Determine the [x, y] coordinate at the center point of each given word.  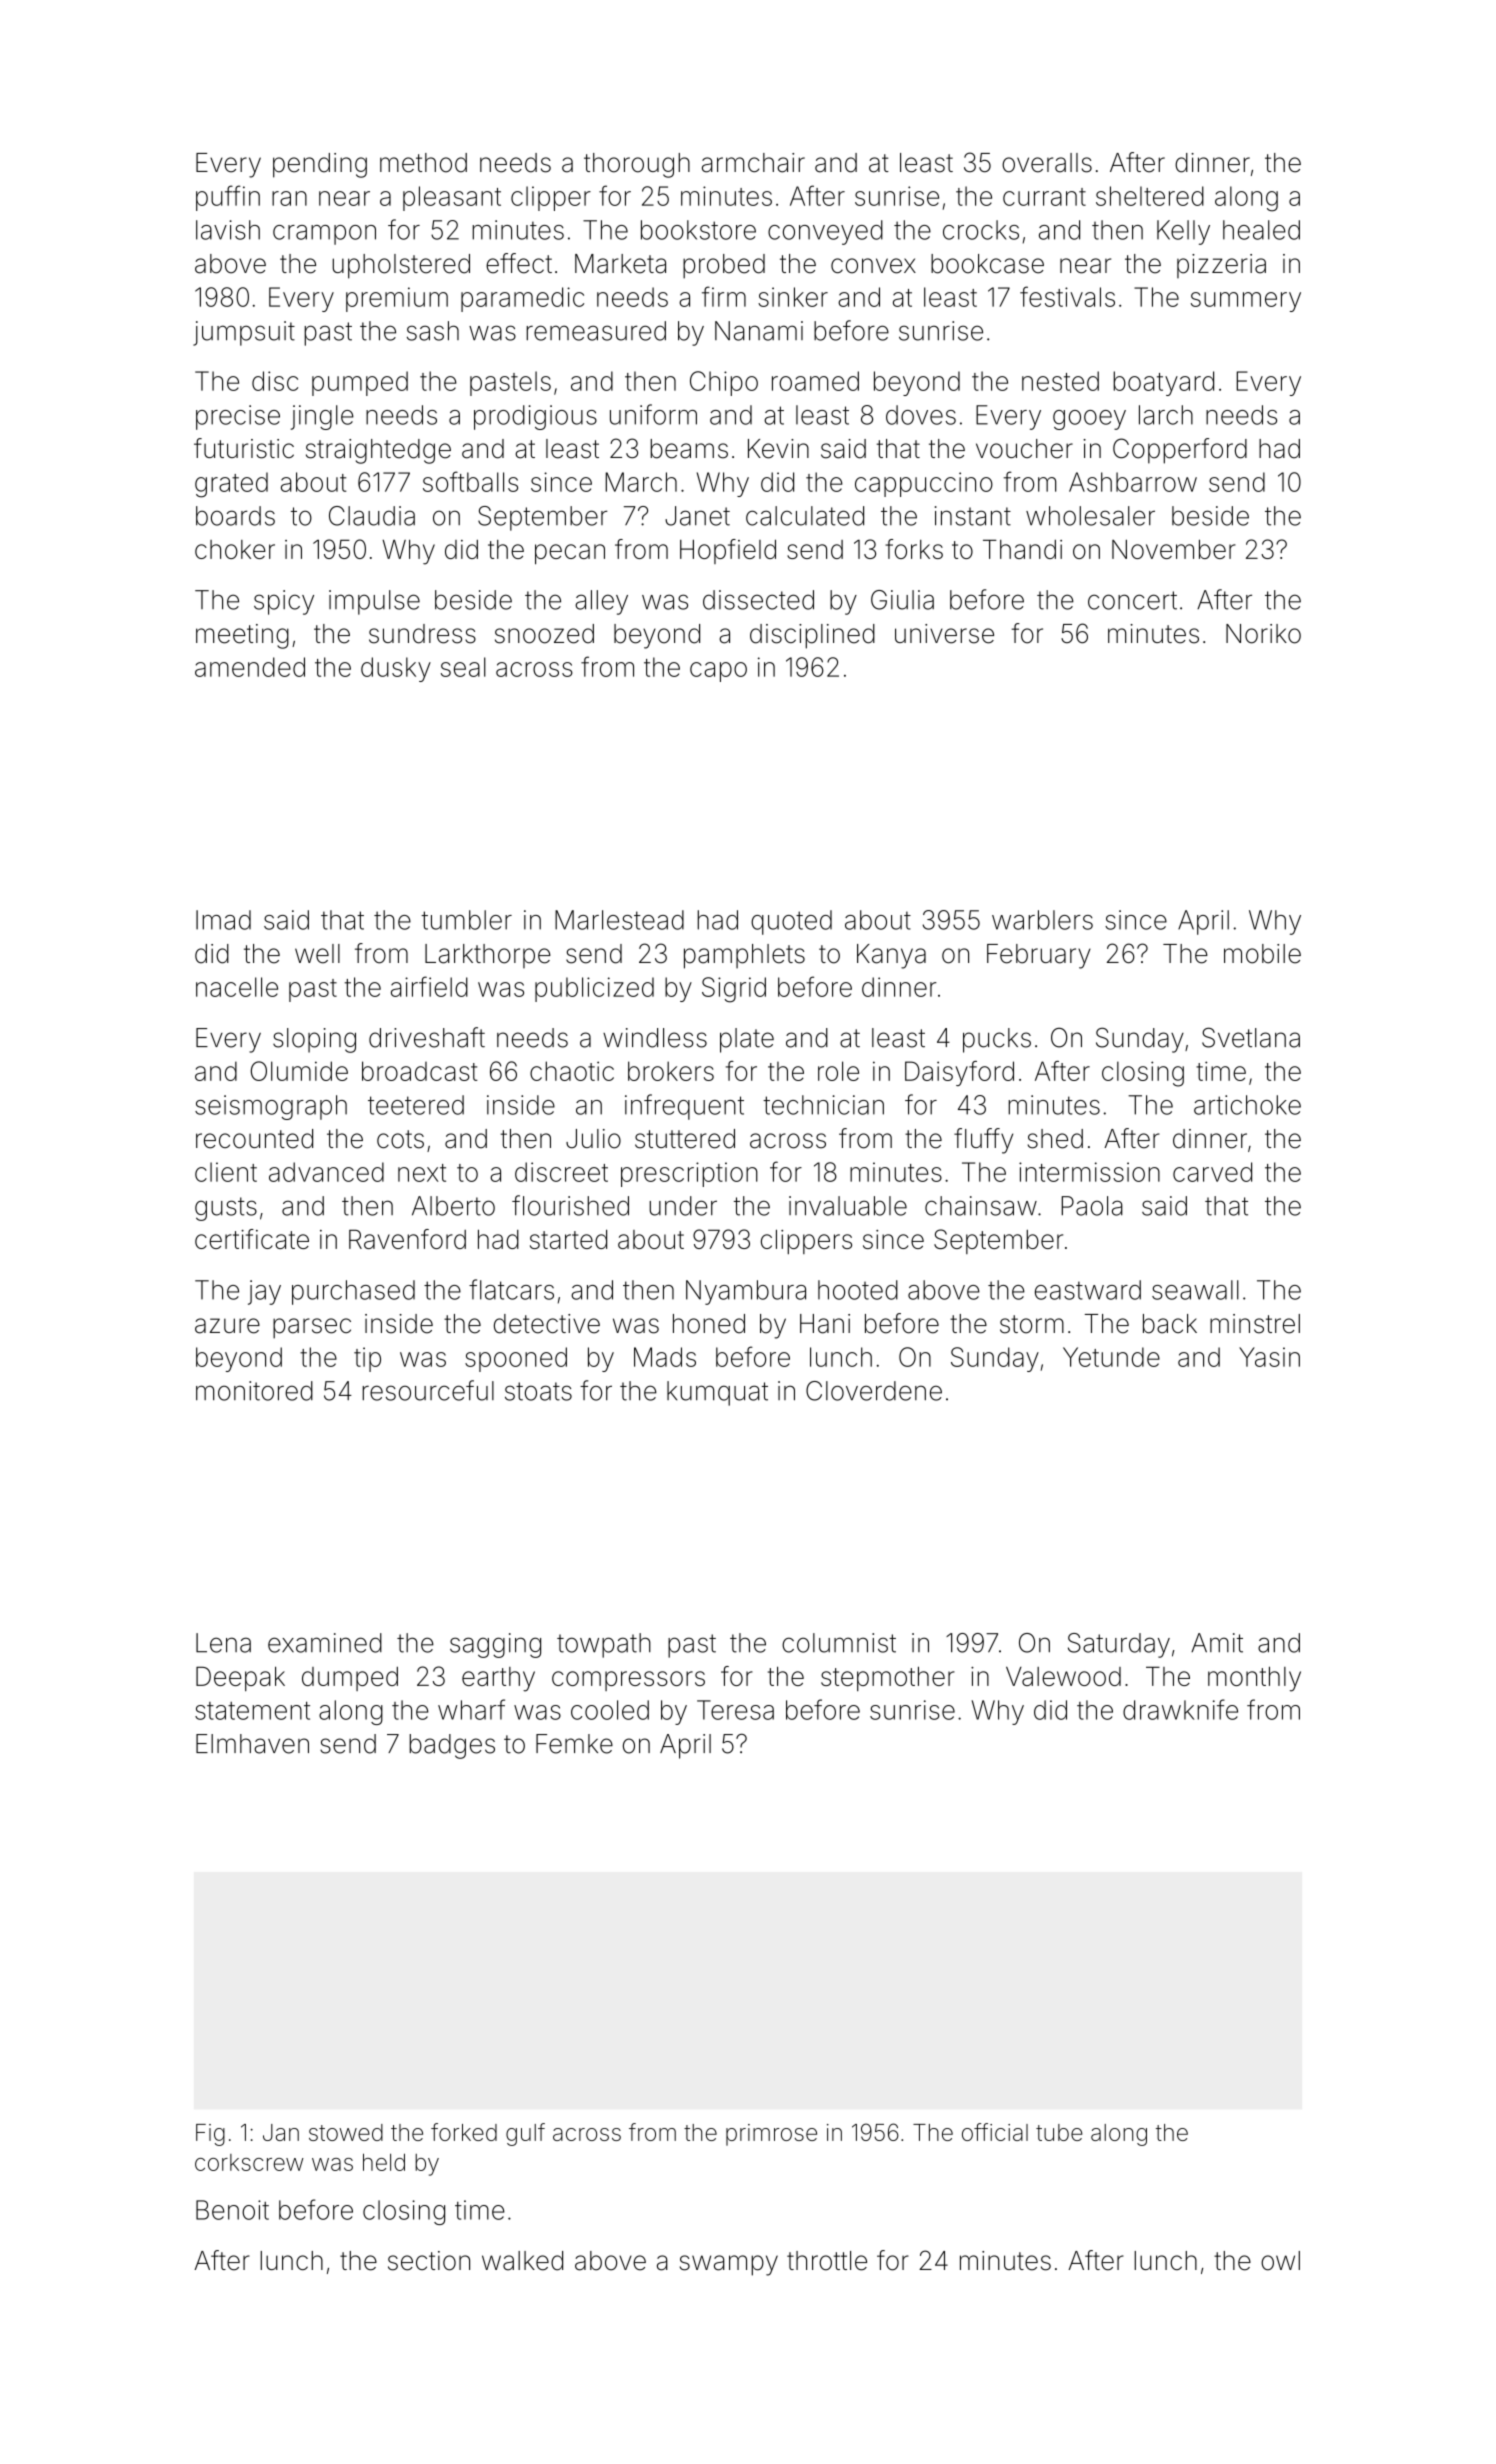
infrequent [684, 1107]
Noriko [1263, 634]
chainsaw [981, 1206]
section [429, 2261]
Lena [223, 1643]
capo [718, 672]
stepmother [888, 1679]
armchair [753, 163]
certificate [252, 1239]
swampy [729, 2265]
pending [320, 165]
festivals [1067, 296]
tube [1059, 2132]
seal [463, 667]
